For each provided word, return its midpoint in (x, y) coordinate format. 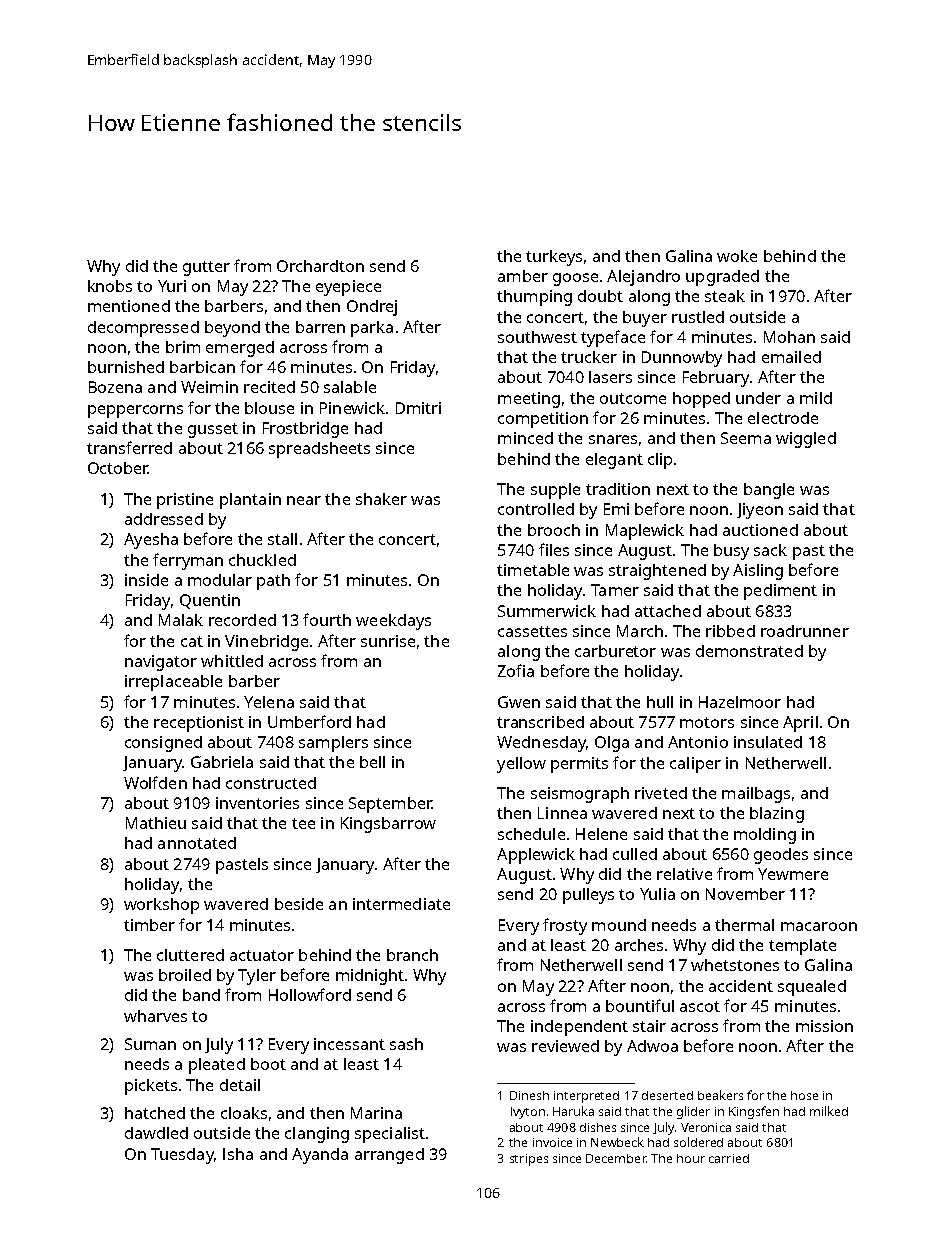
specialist (390, 1135)
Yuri (172, 286)
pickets (151, 1087)
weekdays (393, 622)
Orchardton (320, 266)
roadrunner (805, 631)
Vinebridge (266, 643)
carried (729, 1158)
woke (737, 256)
